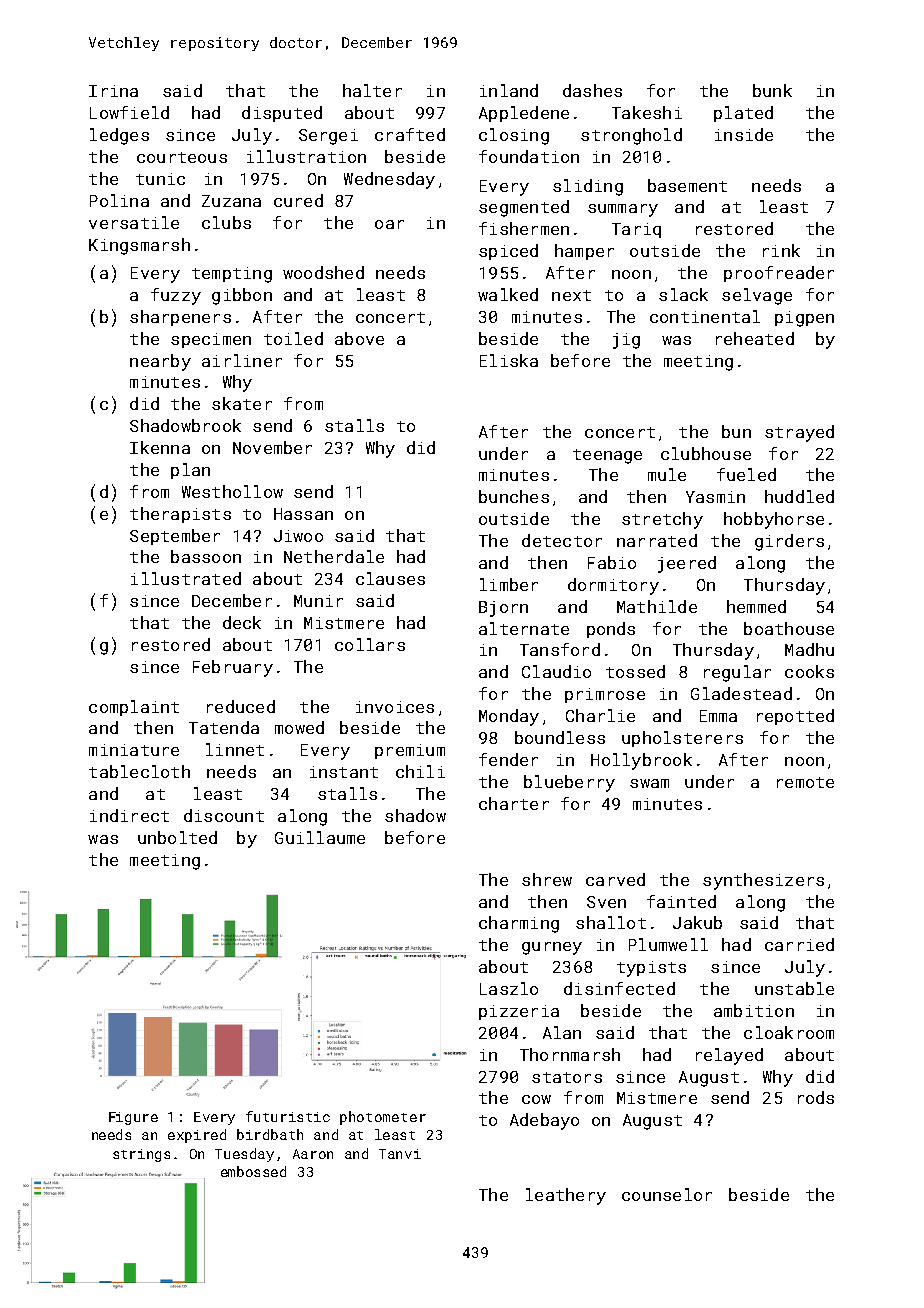  Describe the element at coordinates (667, 1194) in the screenshot. I see `counselor` at that location.
